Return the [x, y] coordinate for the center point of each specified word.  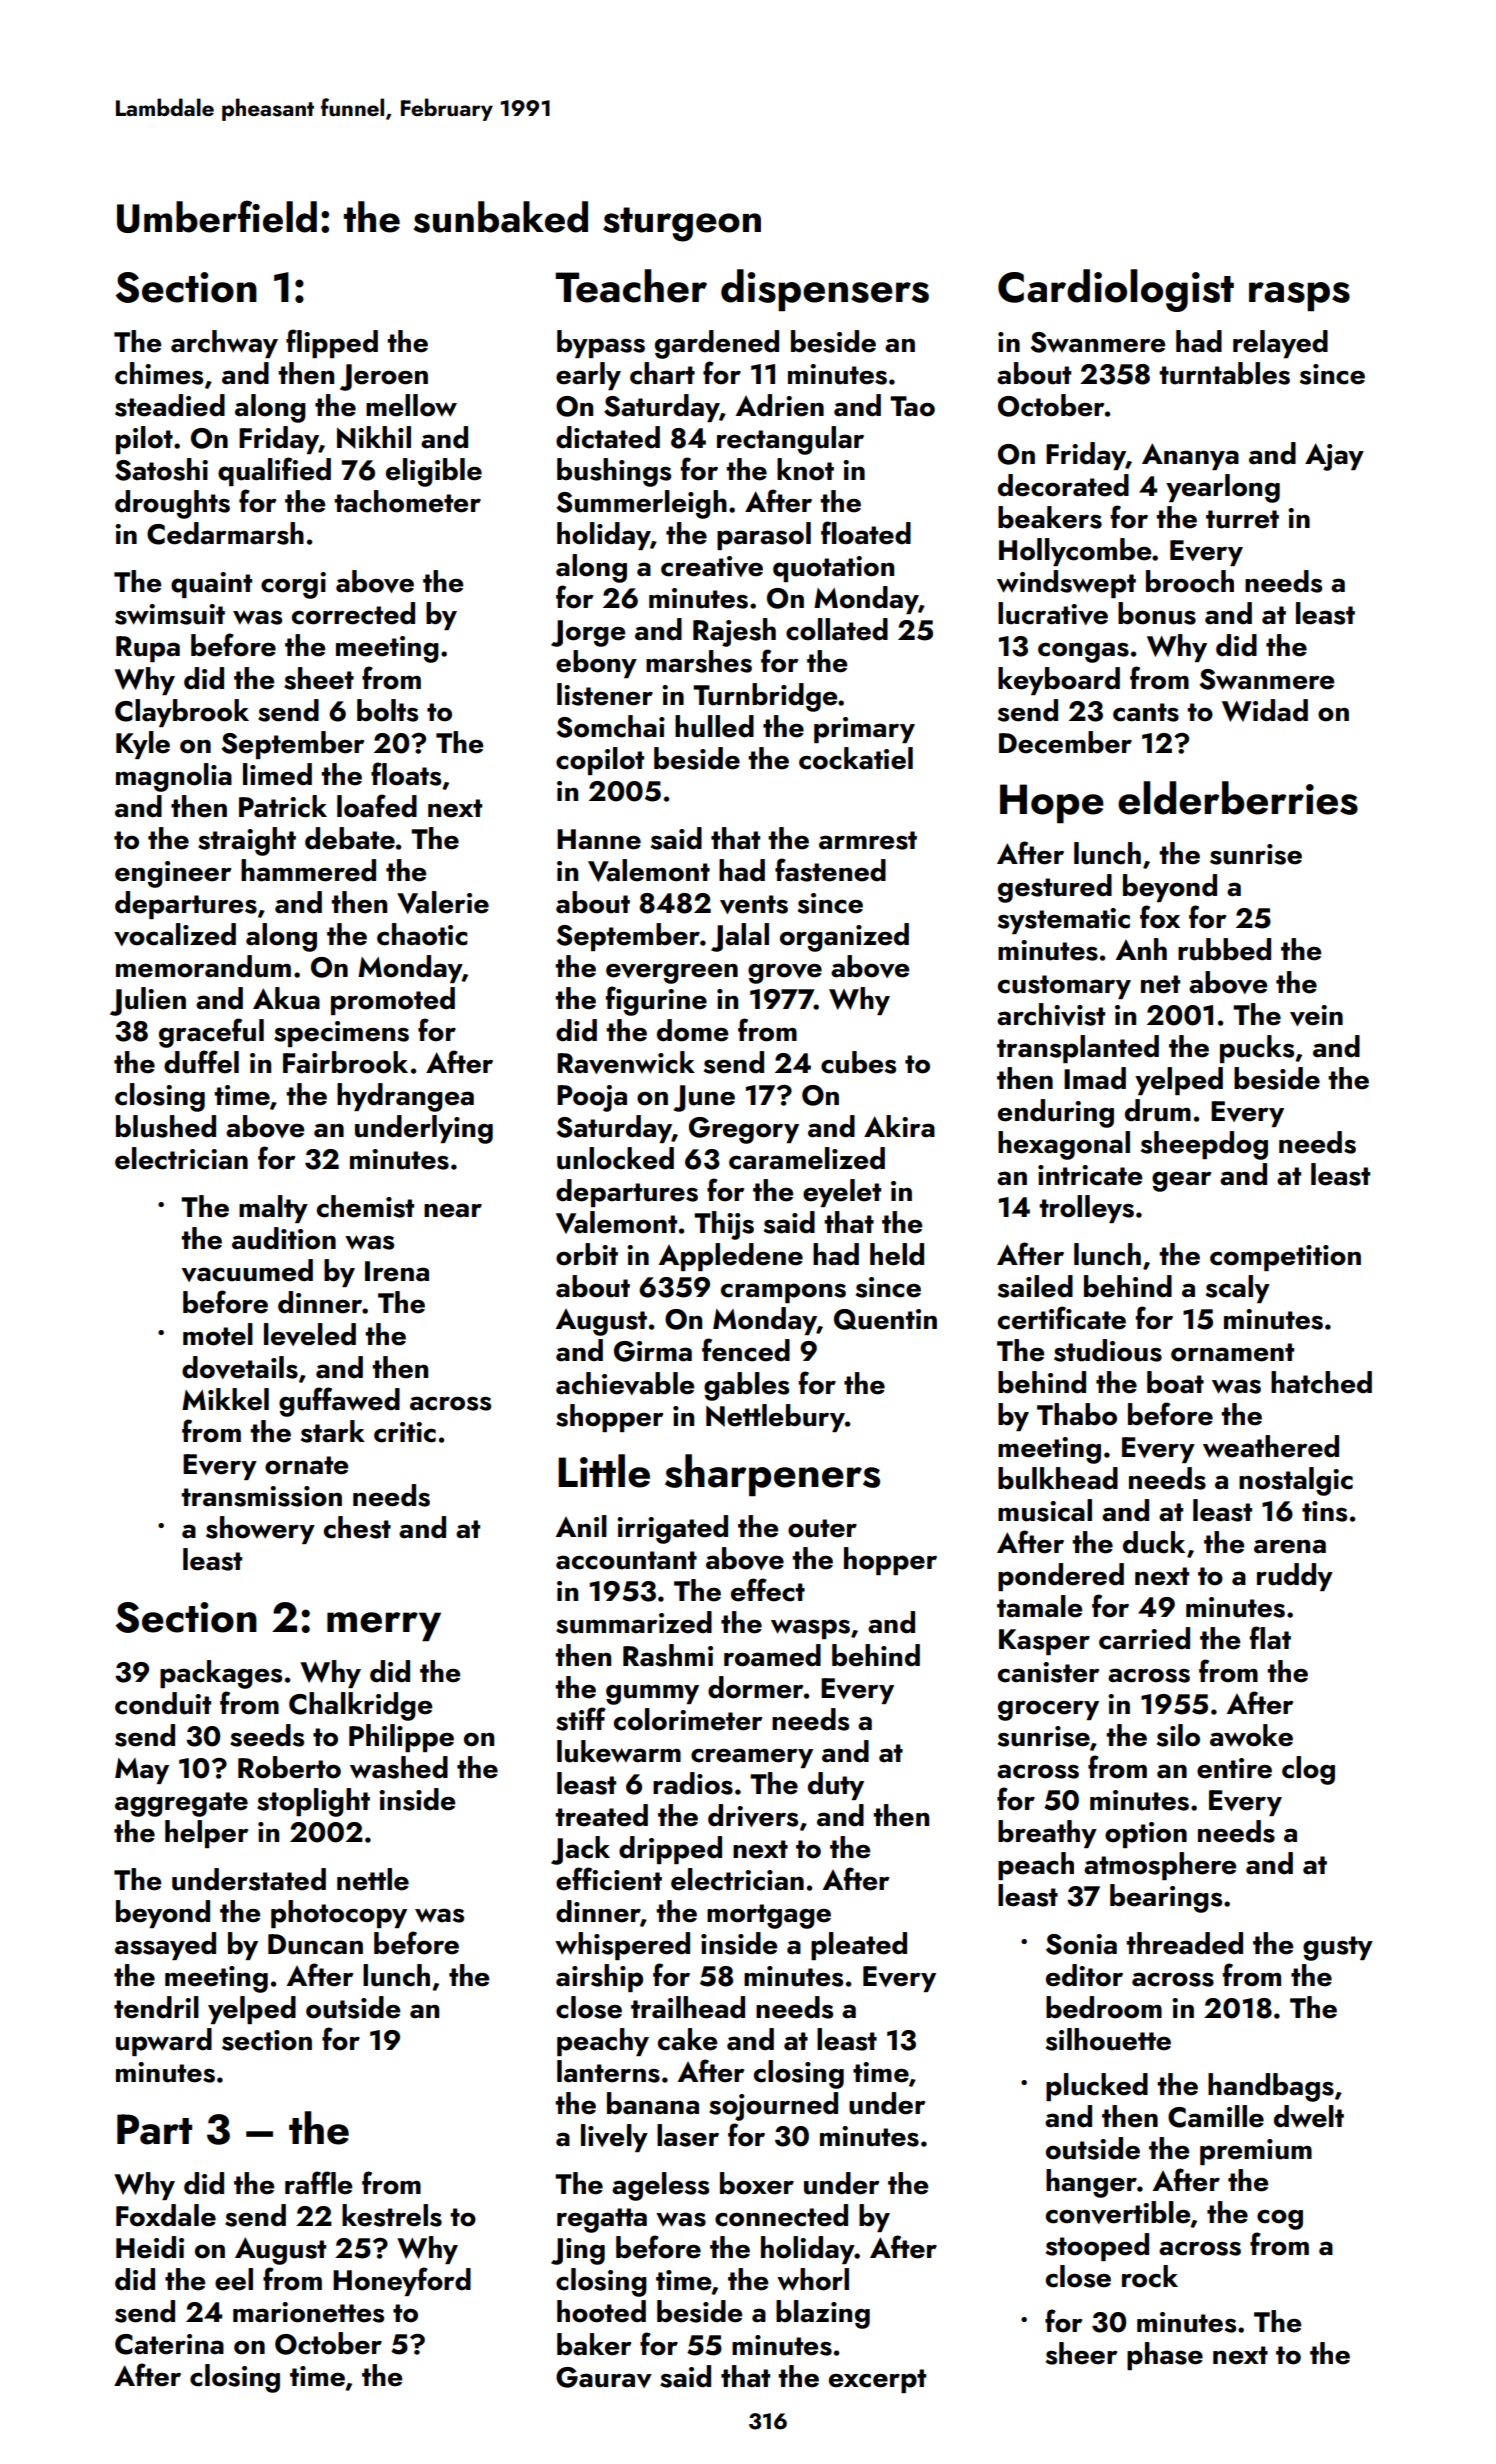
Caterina [169, 2344]
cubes [858, 1062]
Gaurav [604, 2377]
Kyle [143, 745]
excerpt [877, 2381]
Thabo [1077, 1414]
